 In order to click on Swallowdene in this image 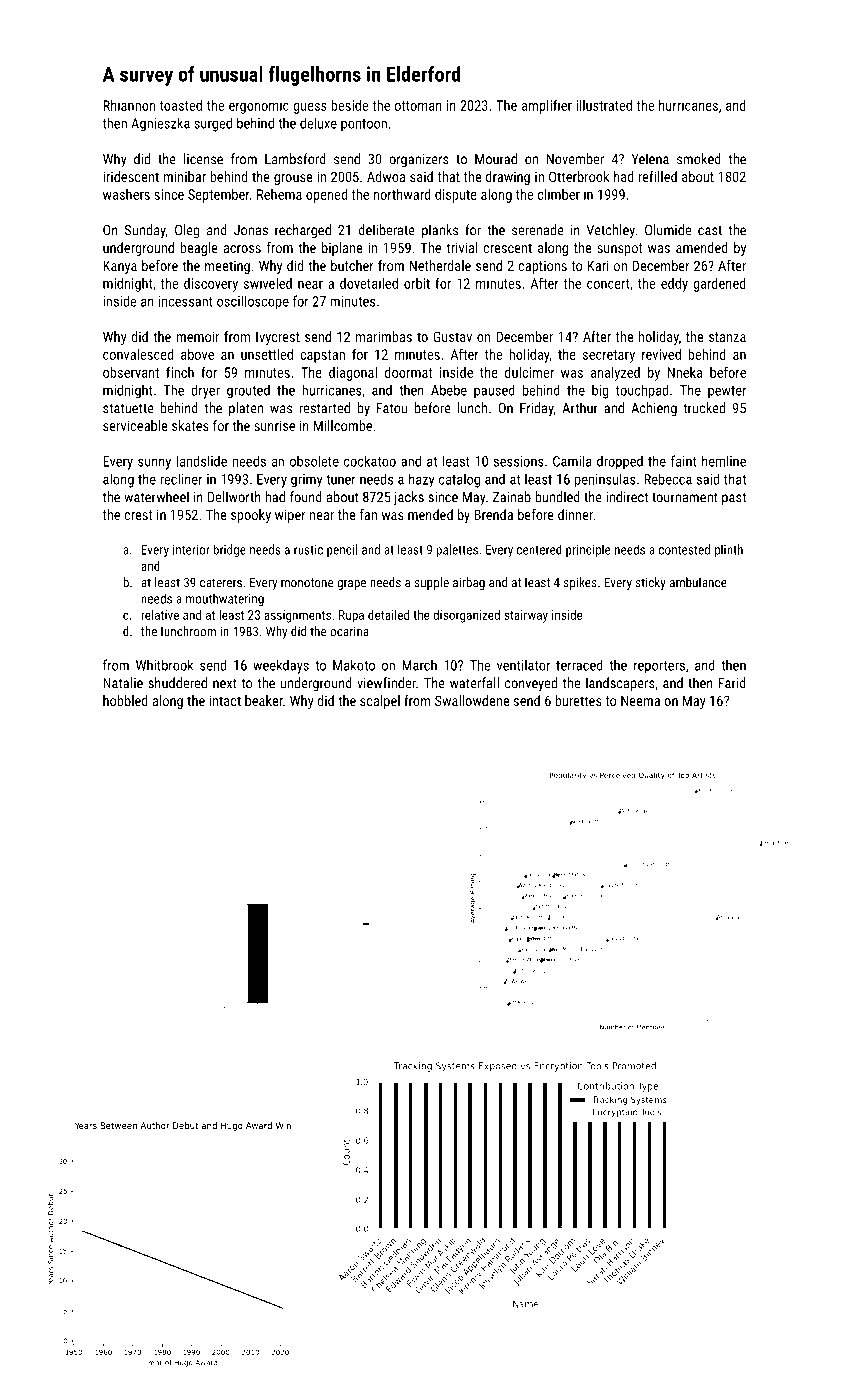, I will do `click(472, 700)`.
